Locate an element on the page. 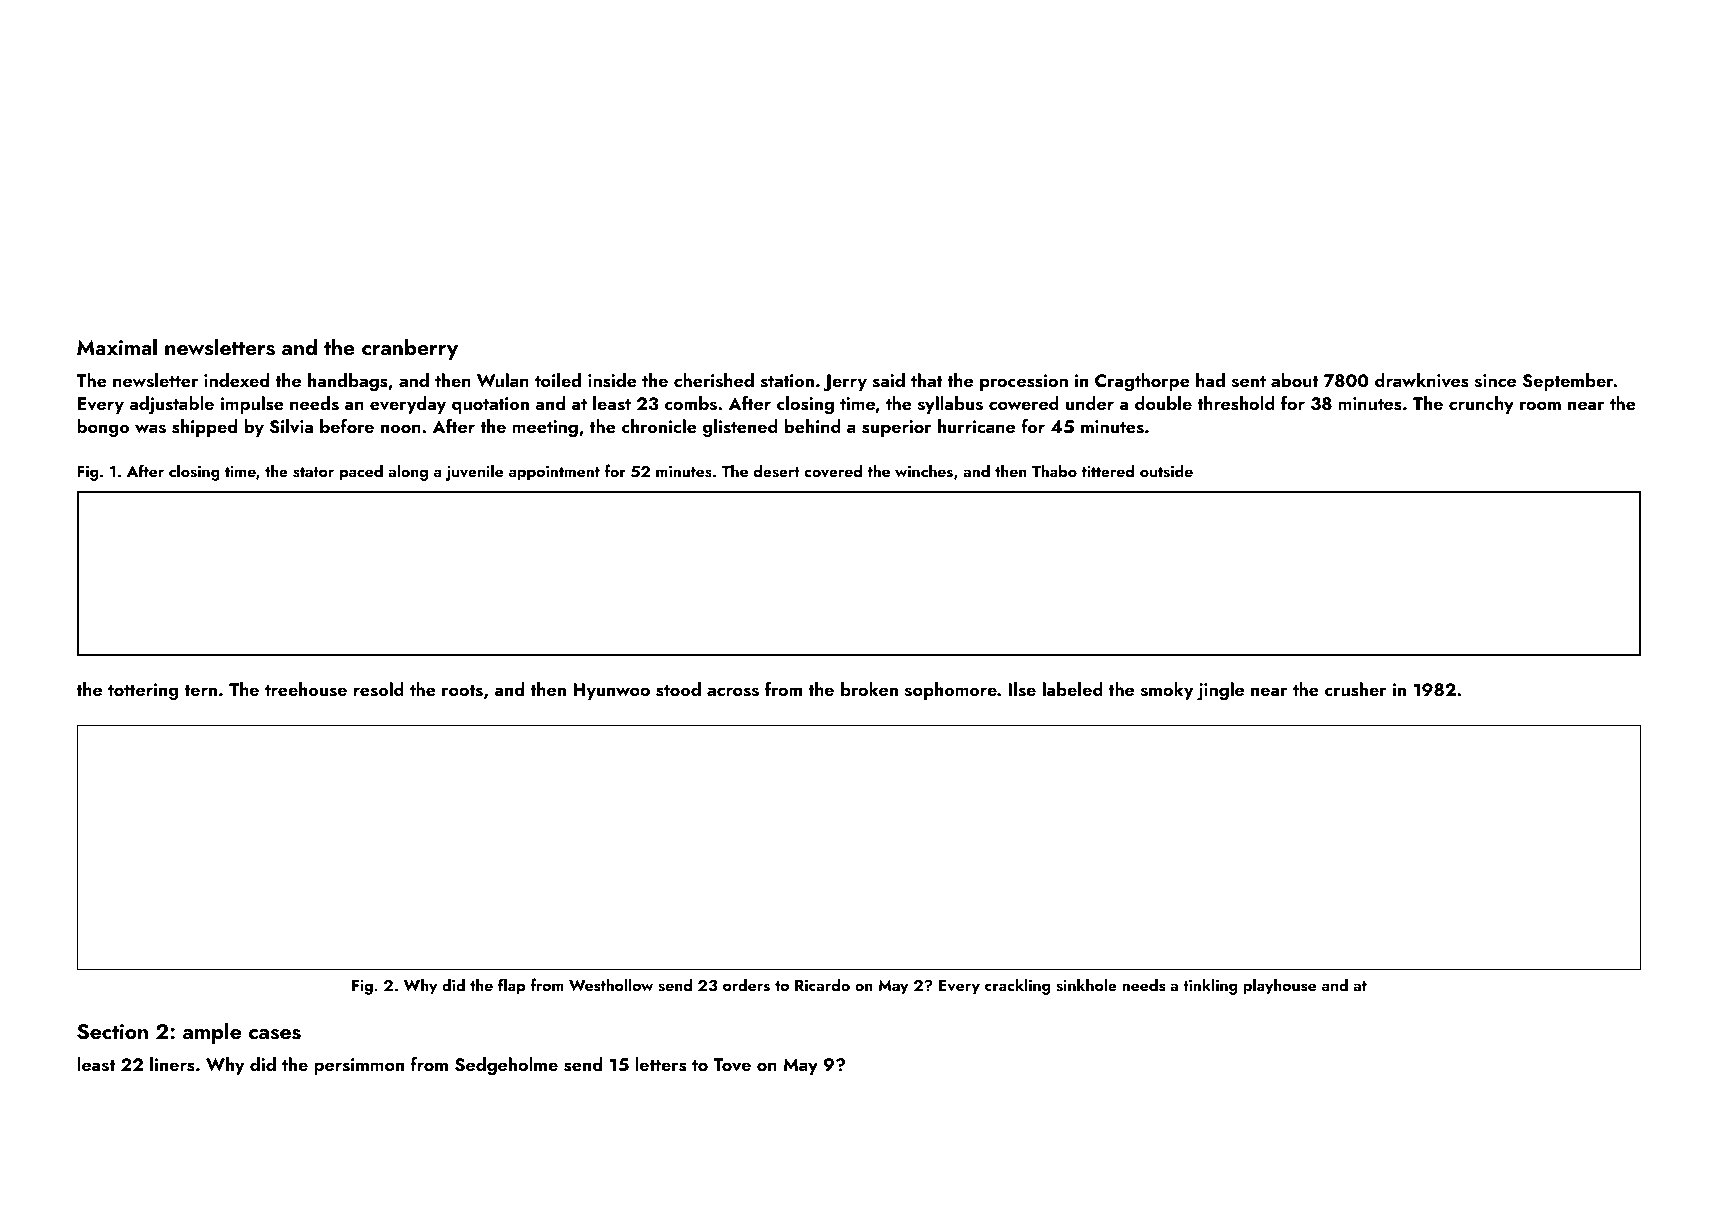 This document has width=1718, height=1215. since is located at coordinates (1495, 381).
